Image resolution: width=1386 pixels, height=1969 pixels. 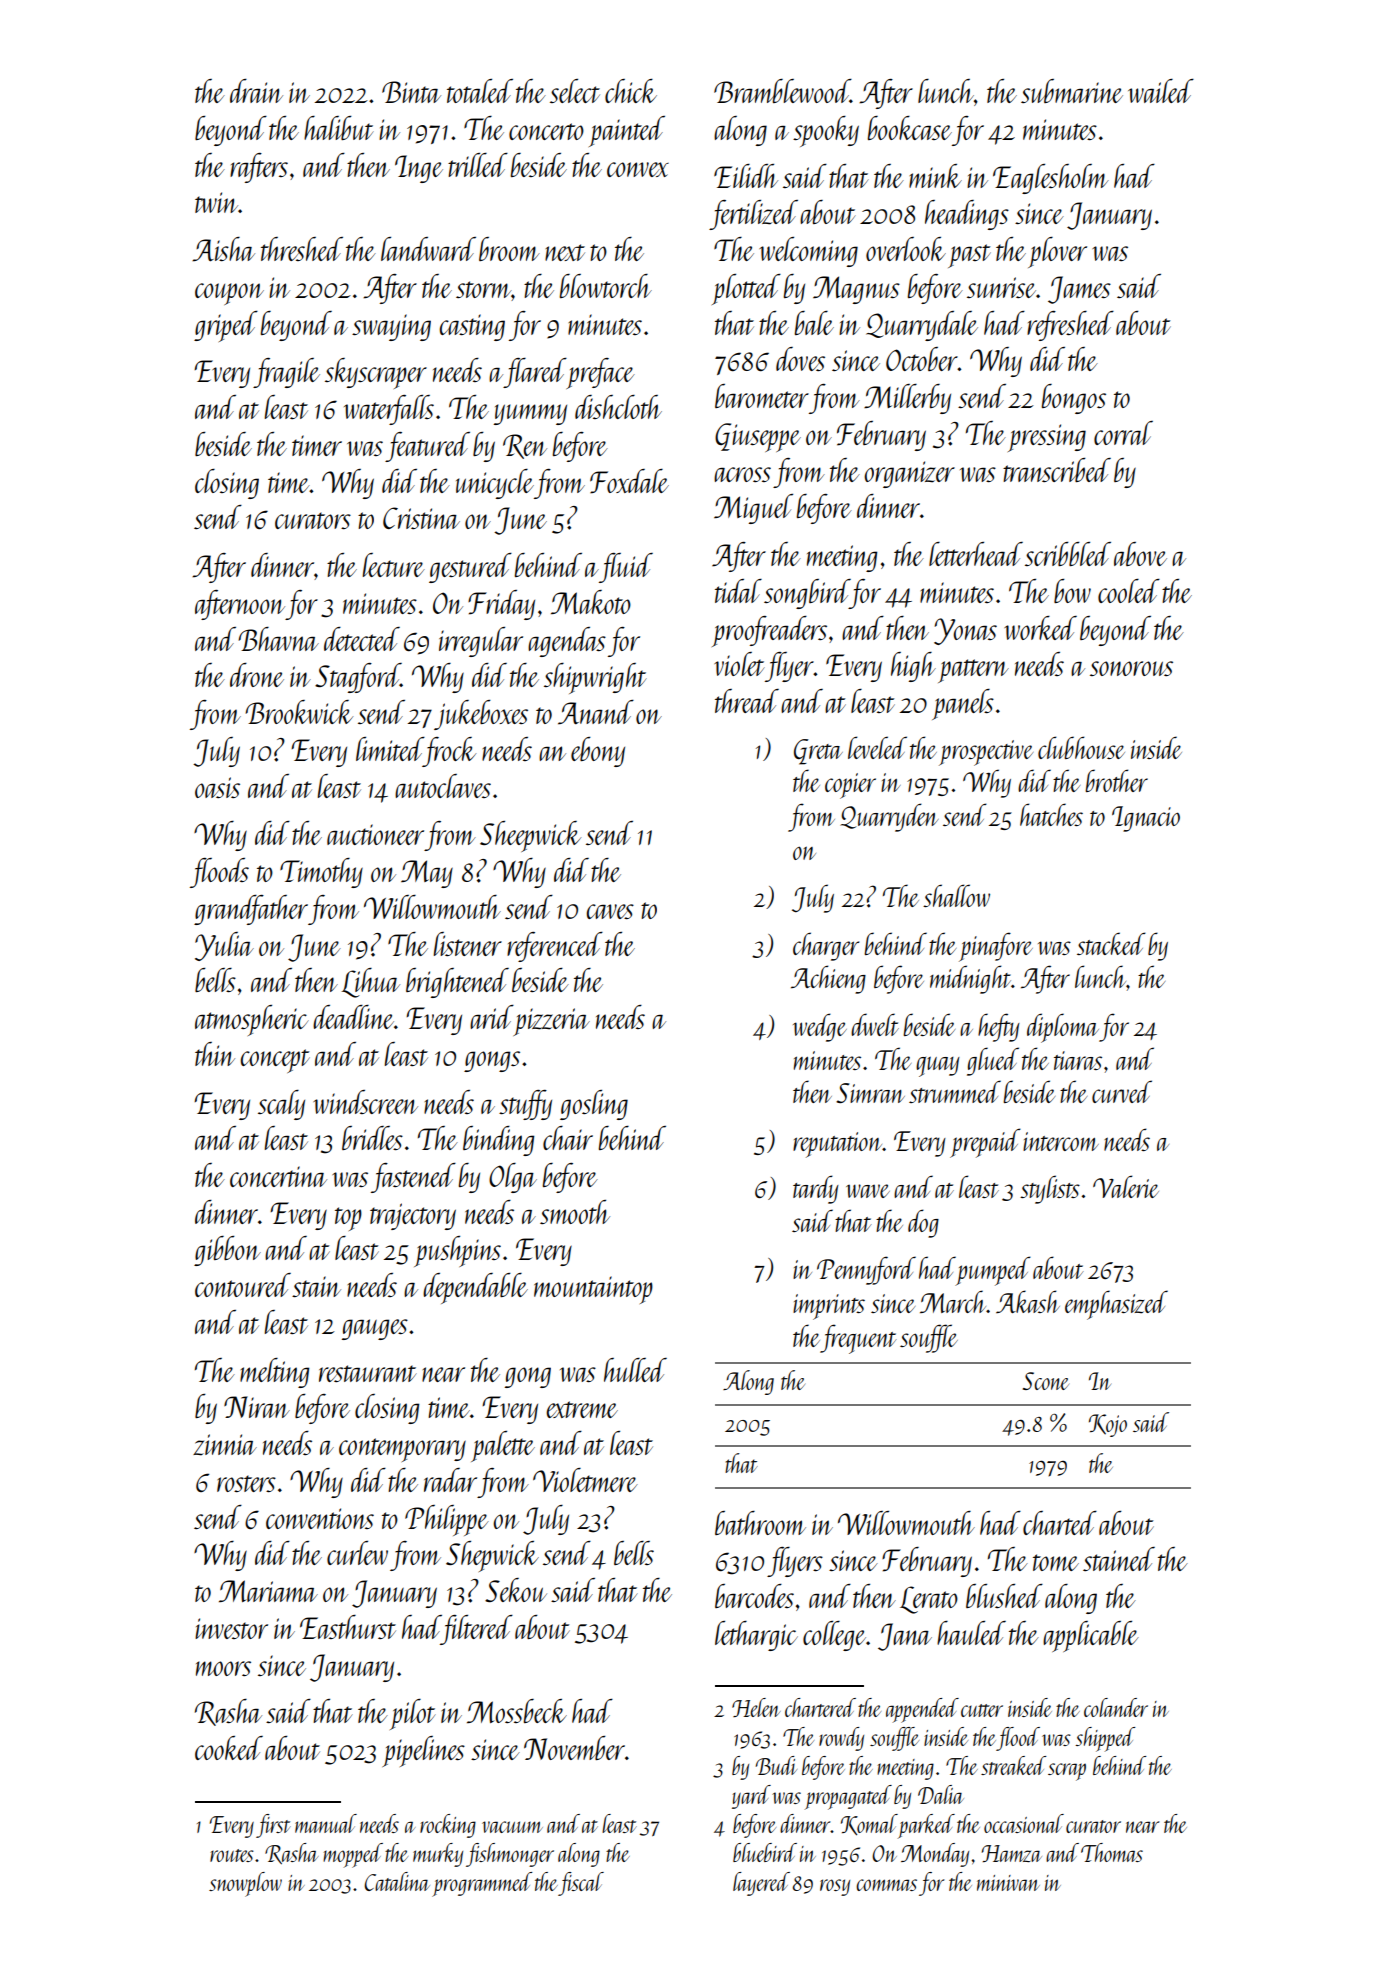 What do you see at coordinates (1047, 438) in the screenshot?
I see `pressing` at bounding box center [1047, 438].
